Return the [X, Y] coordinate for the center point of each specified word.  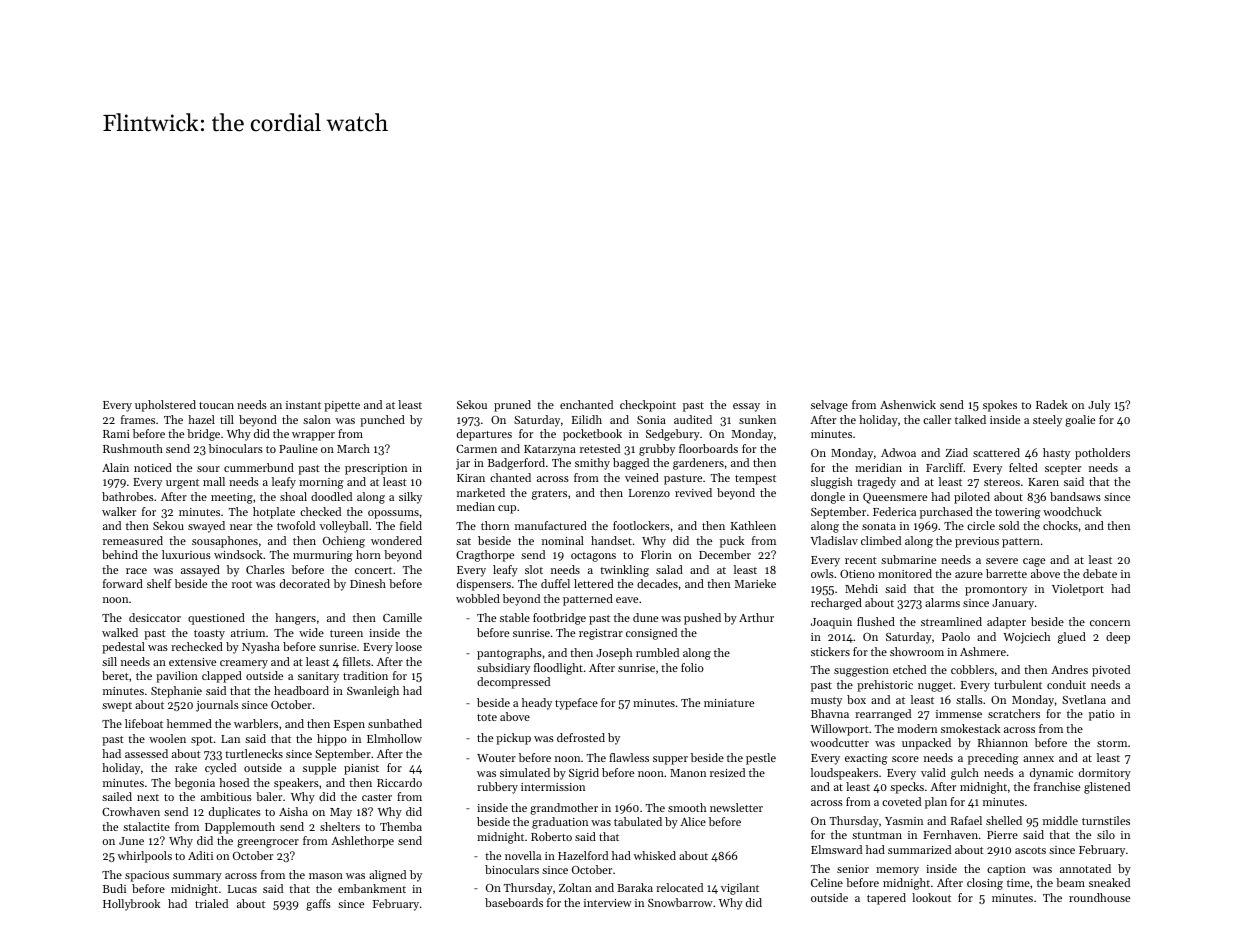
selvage [829, 406]
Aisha [293, 811]
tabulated [638, 821]
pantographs [509, 654]
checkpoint [648, 406]
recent [861, 560]
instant [303, 405]
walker [119, 511]
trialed [211, 903]
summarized [919, 849]
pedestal [123, 648]
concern [1110, 623]
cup [507, 509]
